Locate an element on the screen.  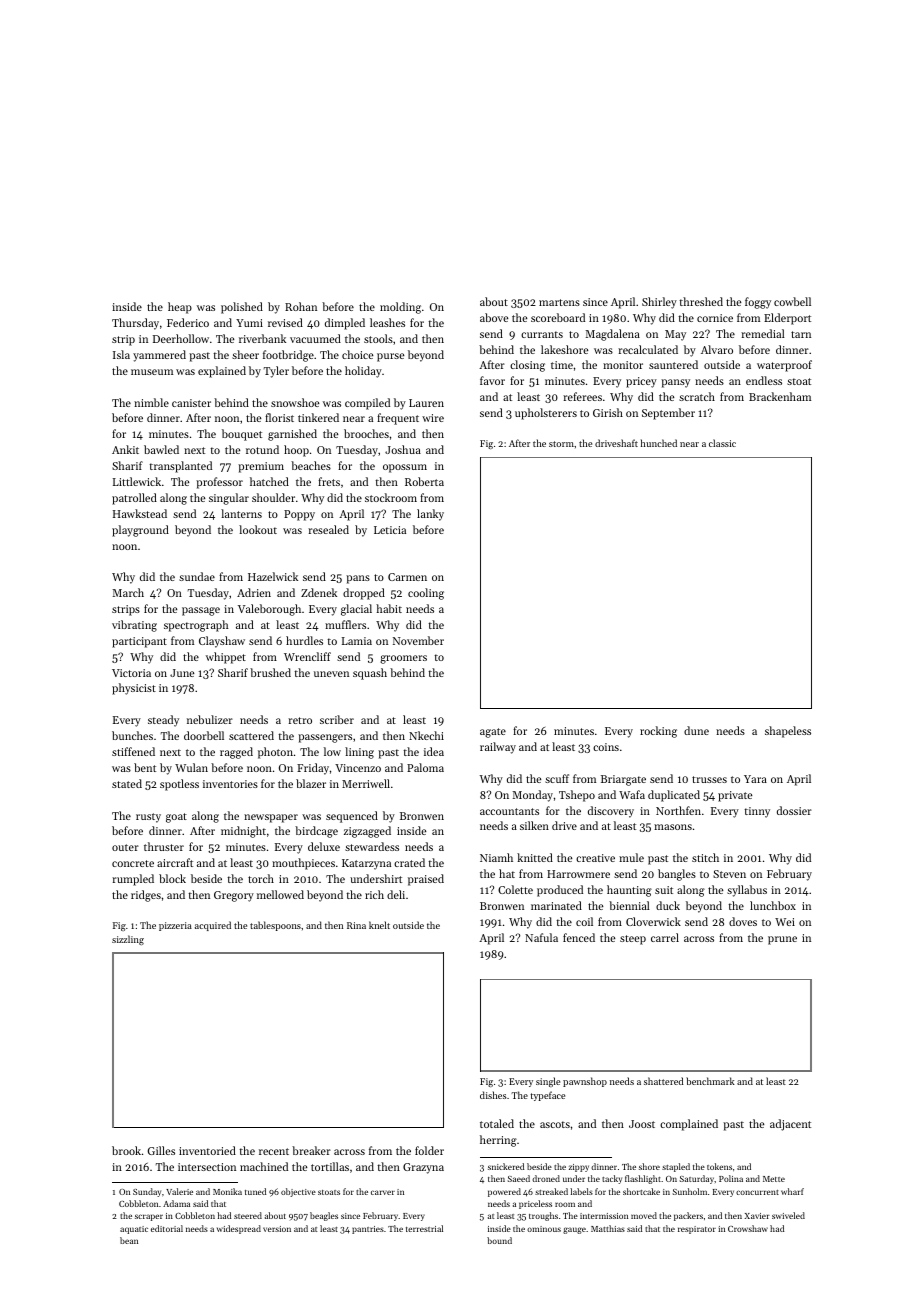
pantries is located at coordinates (368, 1230).
